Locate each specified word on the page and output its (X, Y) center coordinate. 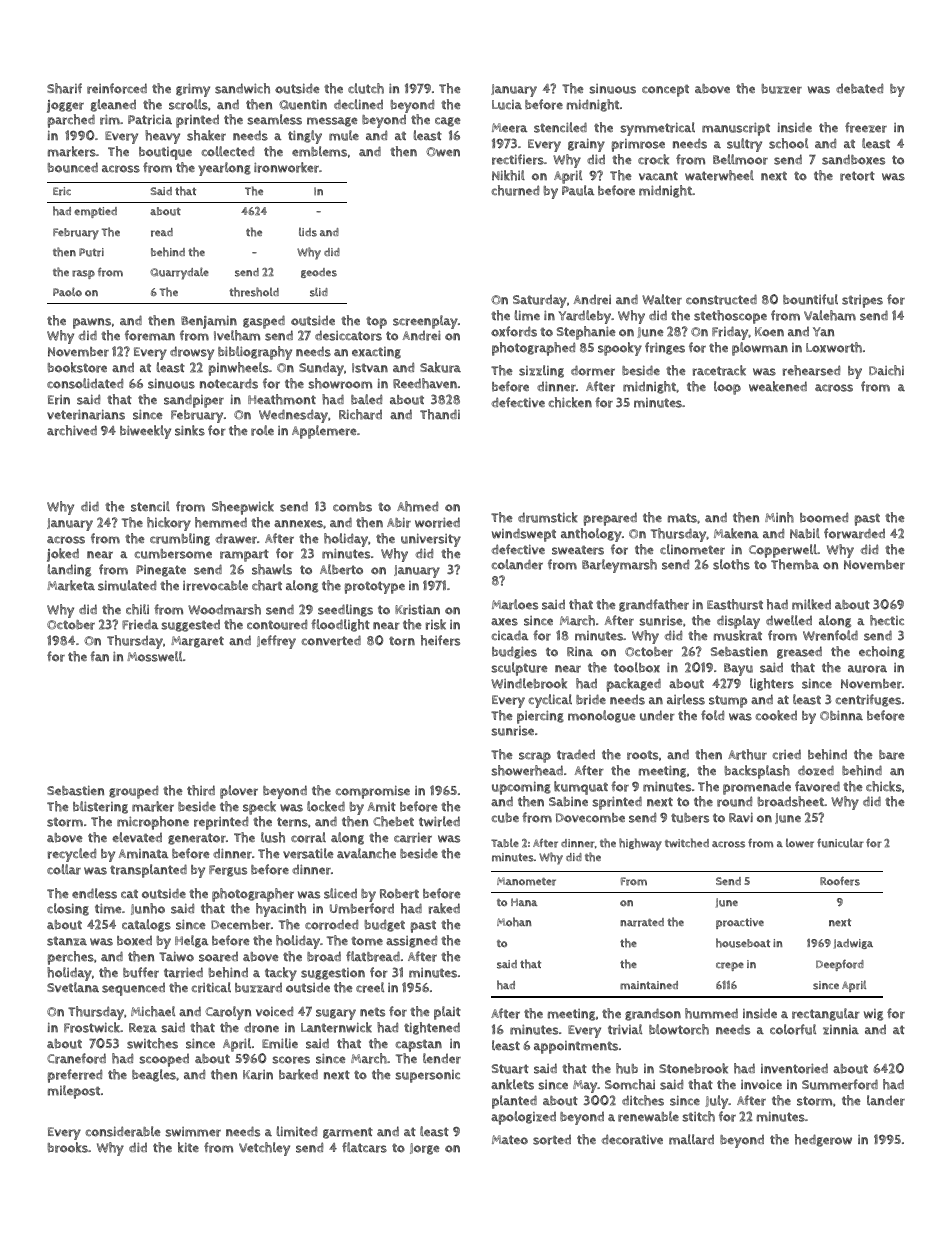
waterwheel (719, 175)
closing (68, 909)
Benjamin (209, 322)
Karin (258, 1075)
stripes (862, 301)
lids (308, 232)
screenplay (425, 322)
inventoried (794, 1068)
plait (447, 1013)
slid (319, 292)
